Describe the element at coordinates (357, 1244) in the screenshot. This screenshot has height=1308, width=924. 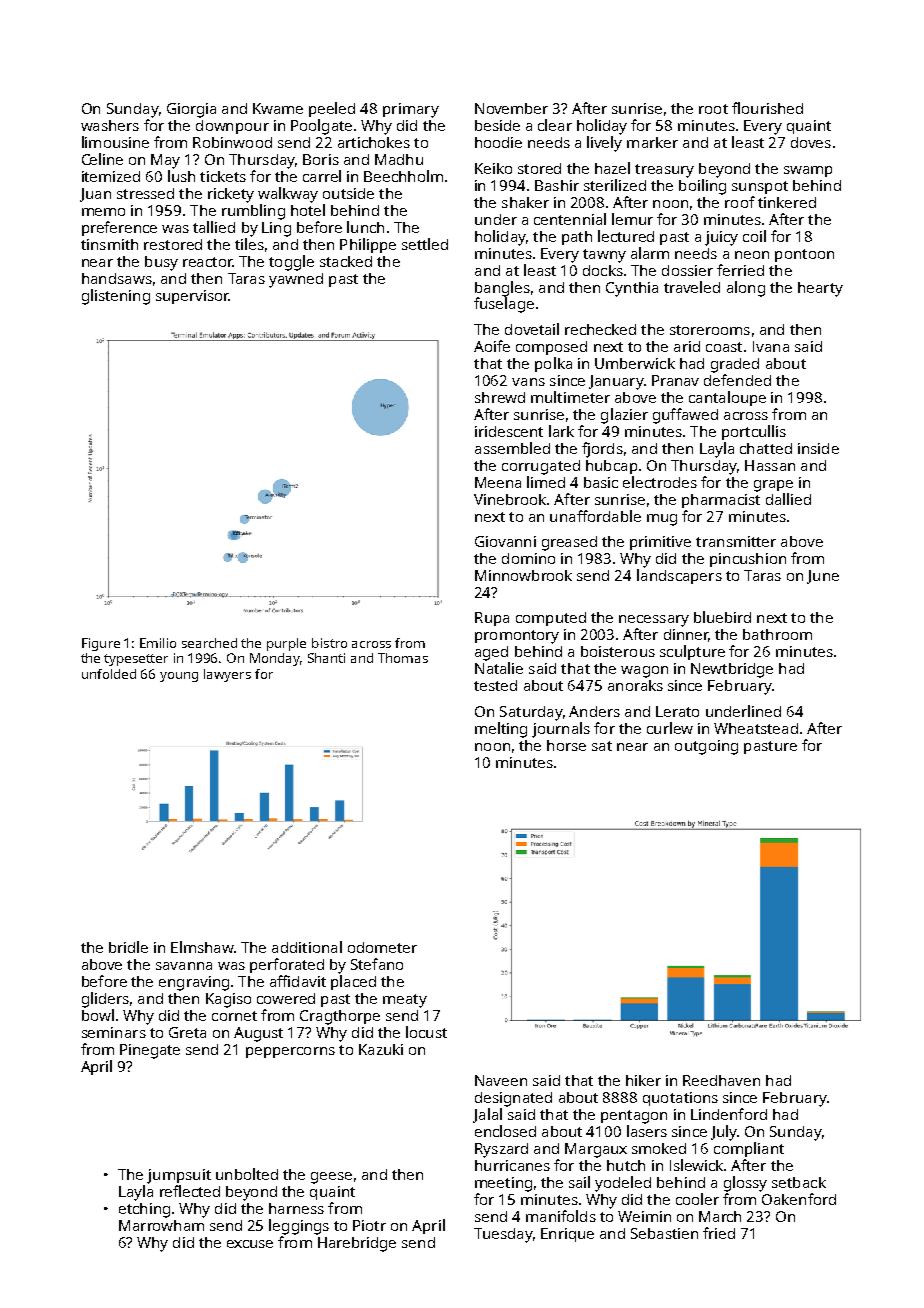
I see `Harebridge` at that location.
